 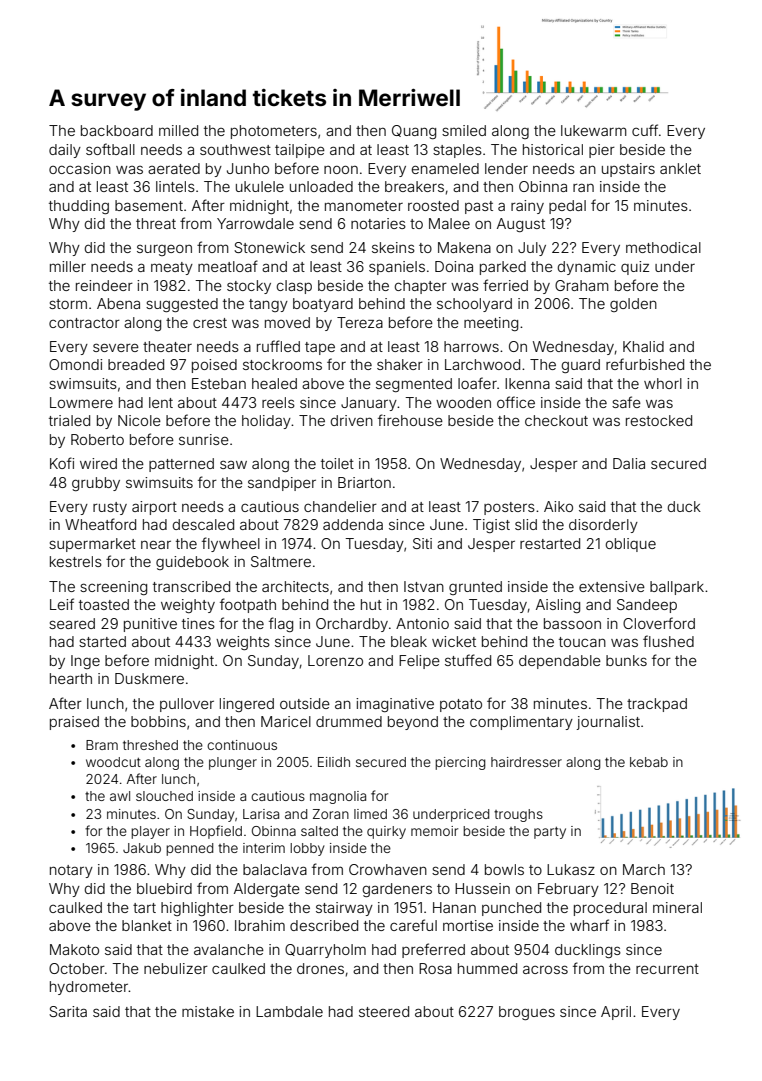 I want to click on Crowhaven, so click(x=388, y=869).
